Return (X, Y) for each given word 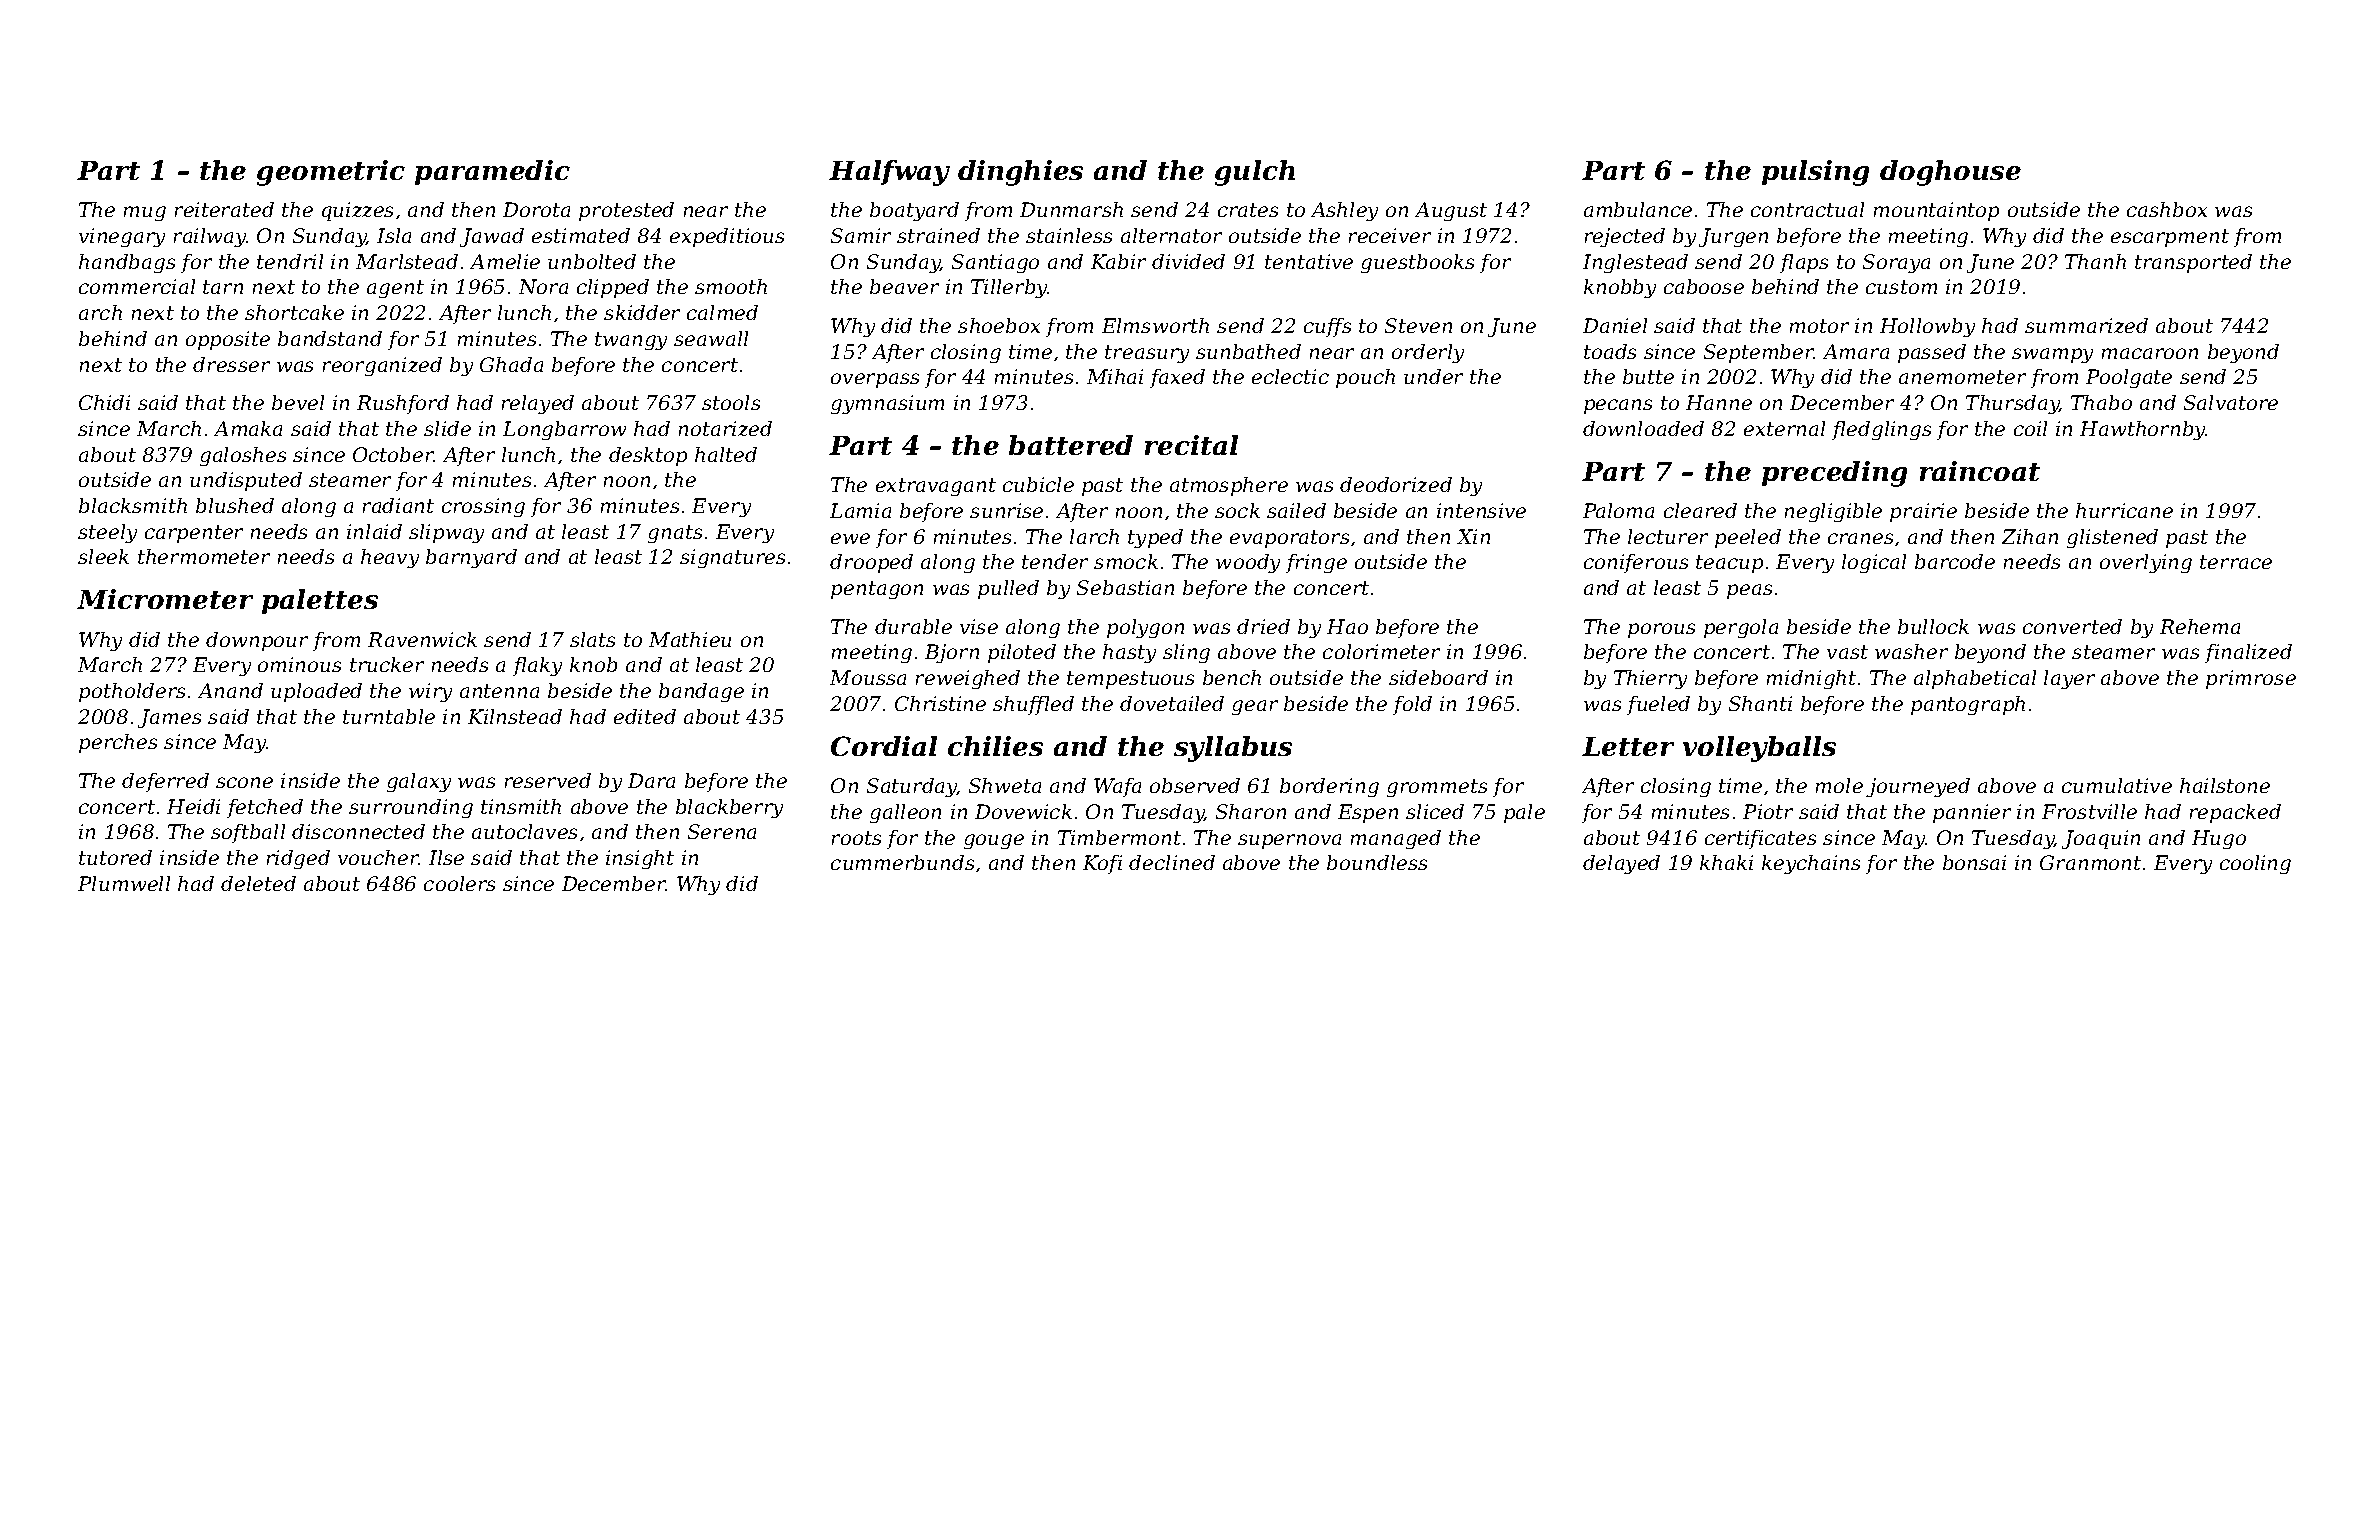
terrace (2236, 562)
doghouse (1950, 173)
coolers (459, 883)
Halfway (889, 173)
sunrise (1006, 510)
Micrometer (165, 599)
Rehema (2200, 626)
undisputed (246, 481)
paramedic (492, 172)
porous (1661, 630)
